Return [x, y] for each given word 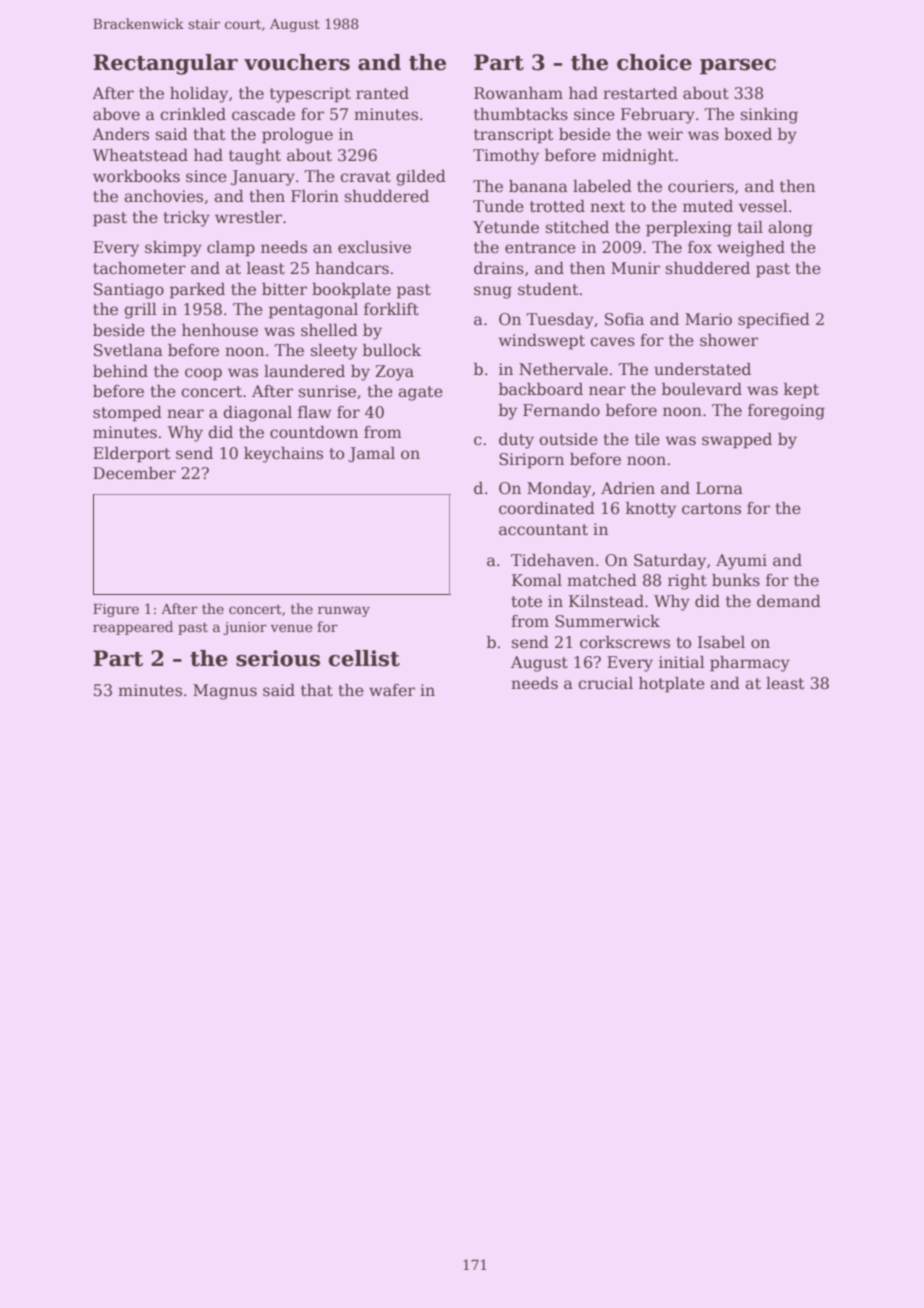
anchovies [163, 196]
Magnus [225, 692]
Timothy [506, 157]
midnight [638, 157]
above [116, 114]
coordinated [547, 508]
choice [654, 62]
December [134, 473]
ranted [382, 93]
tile [647, 439]
